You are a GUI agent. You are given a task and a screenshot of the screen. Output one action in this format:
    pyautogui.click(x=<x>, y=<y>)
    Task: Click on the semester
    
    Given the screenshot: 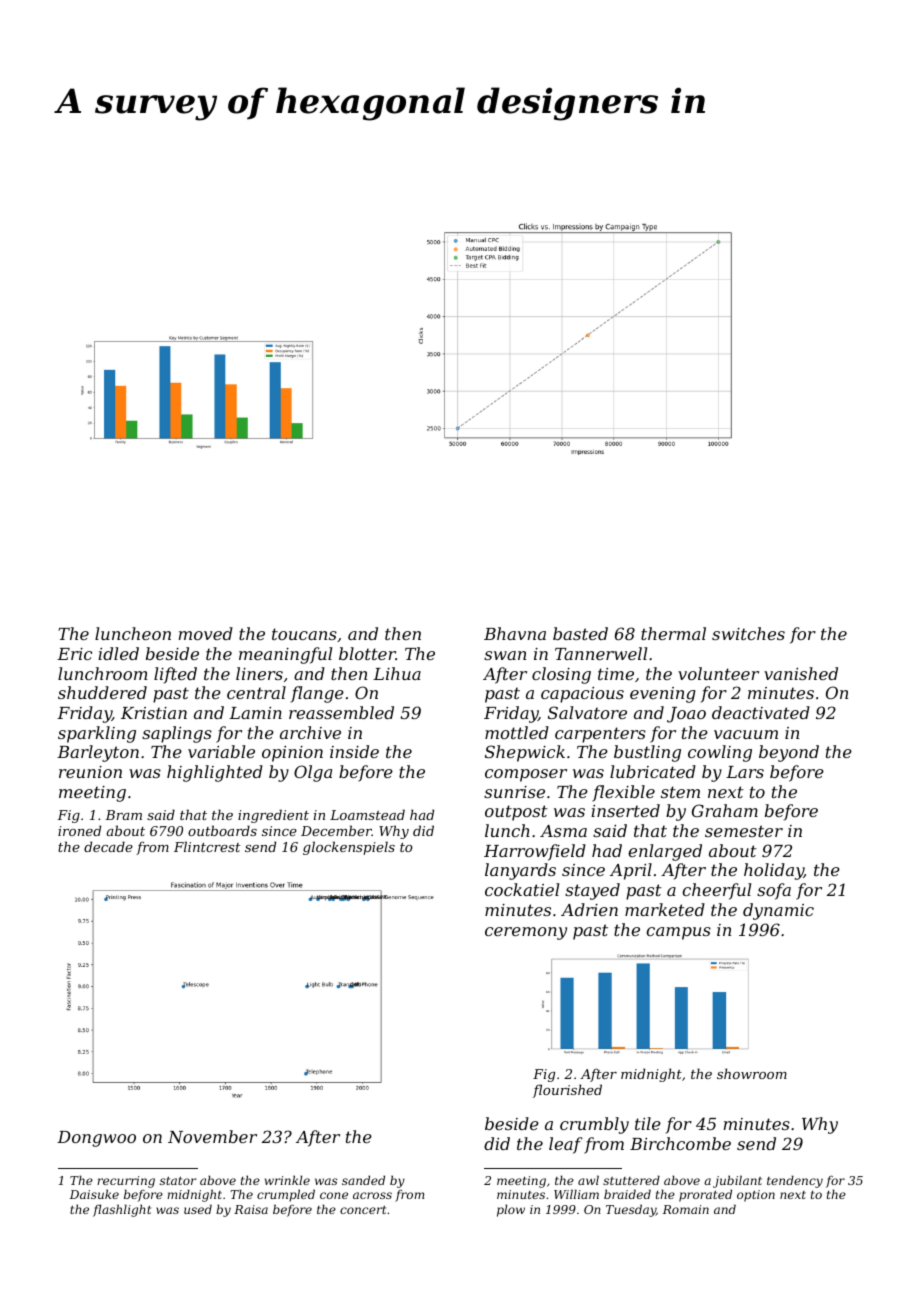 What is the action you would take?
    pyautogui.click(x=744, y=831)
